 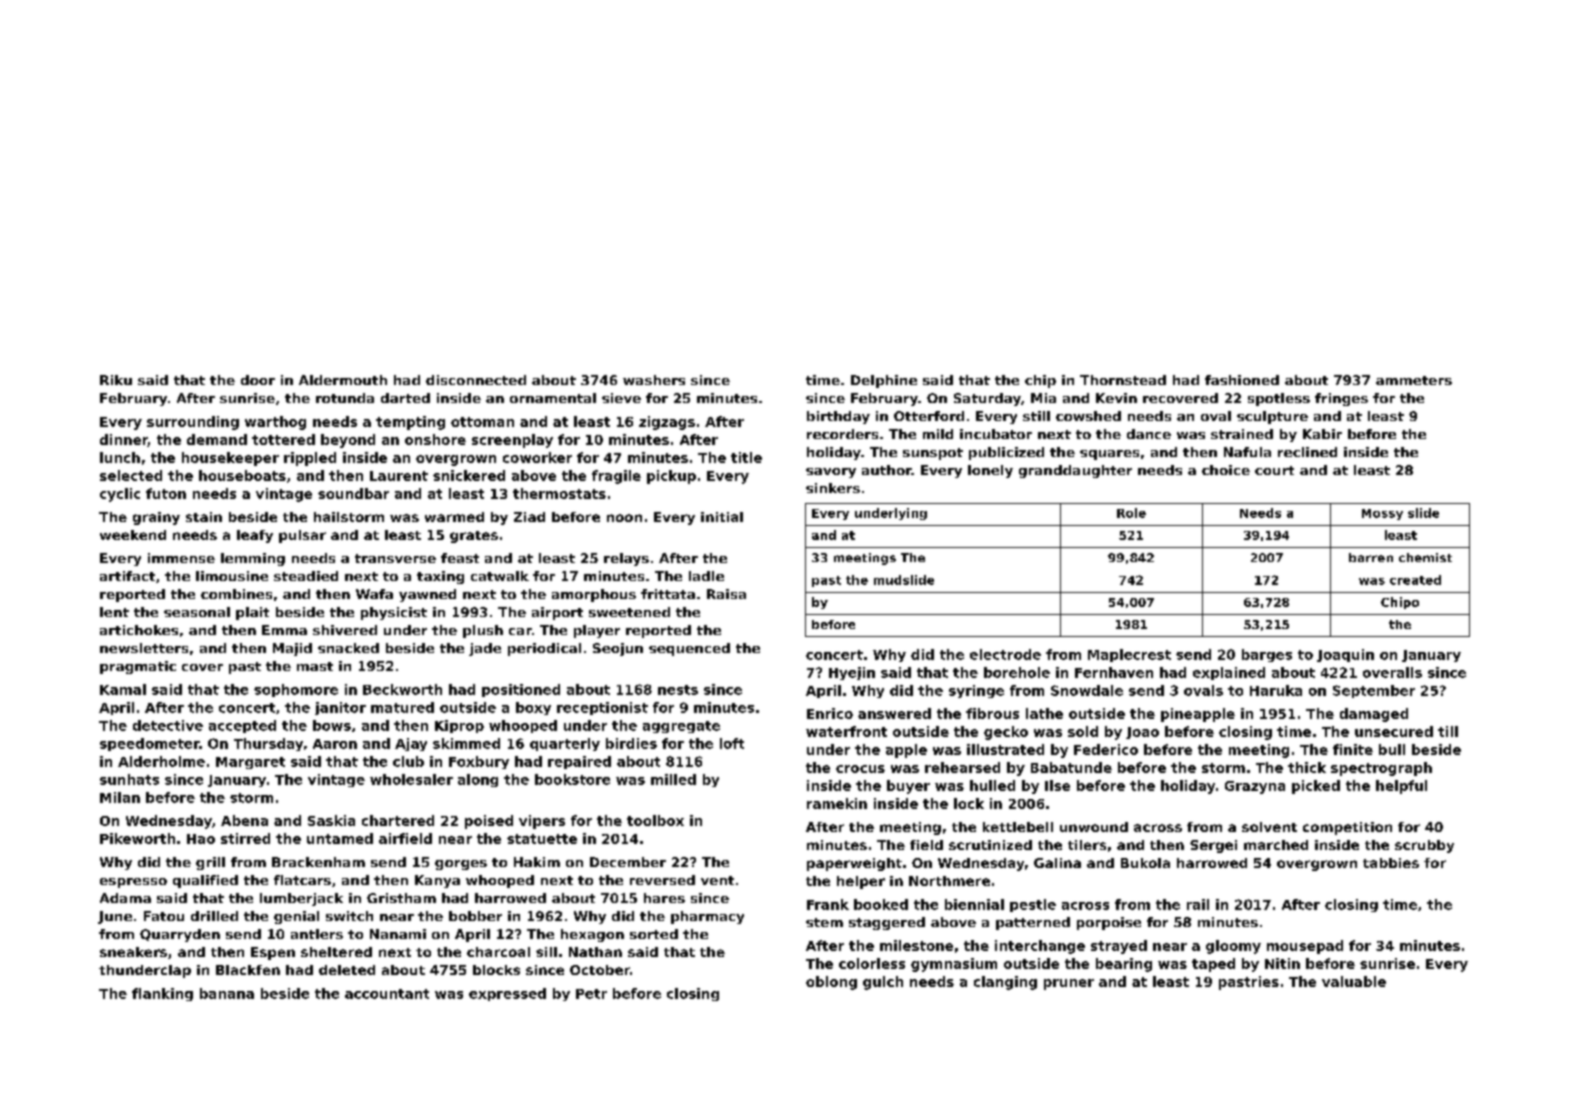 I want to click on clanging, so click(x=1005, y=983).
